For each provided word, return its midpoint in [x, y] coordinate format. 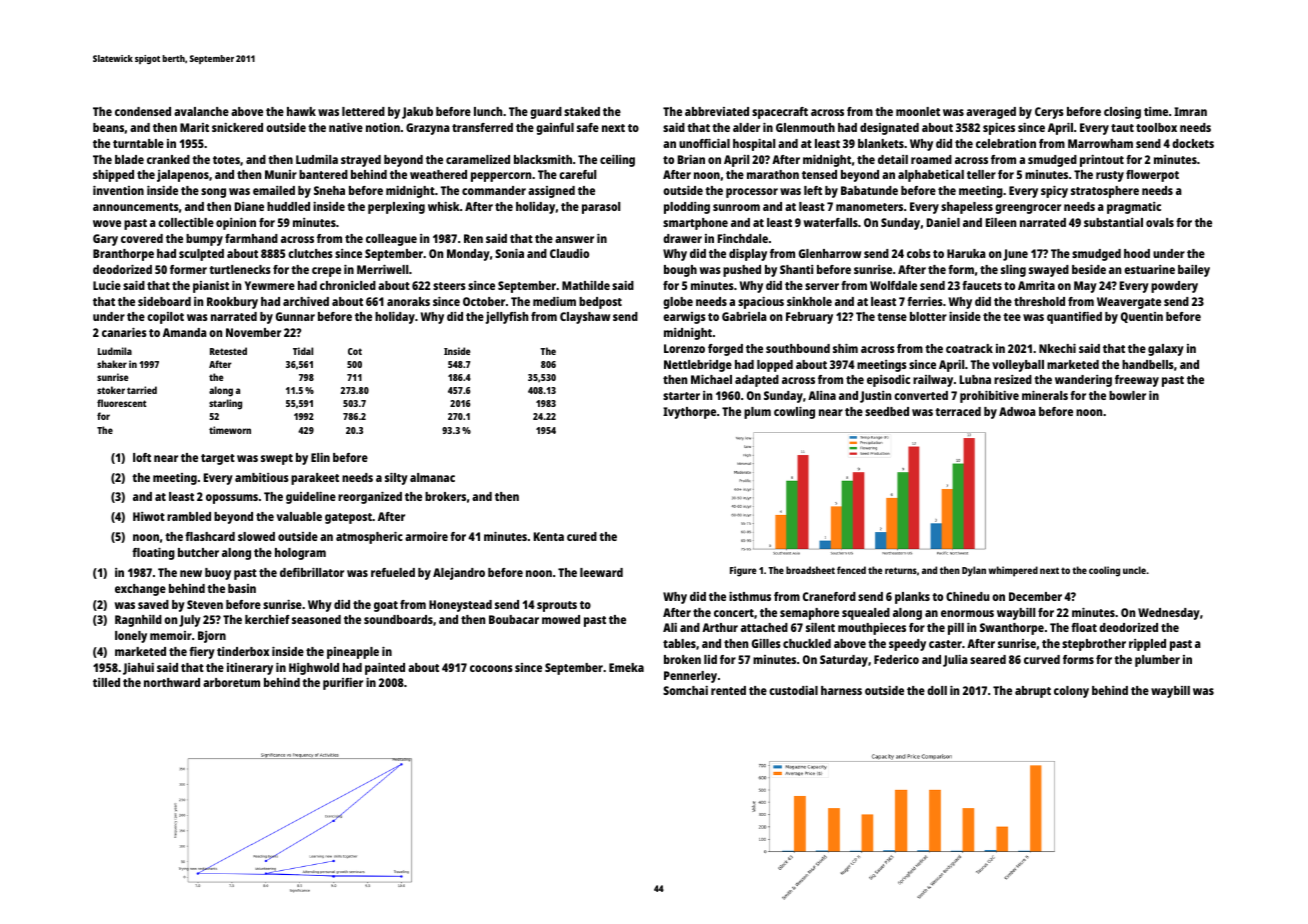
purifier [343, 684]
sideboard [164, 301]
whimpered [1013, 571]
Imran [1190, 111]
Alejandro [459, 574]
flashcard [210, 536]
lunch [488, 111]
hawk [301, 111]
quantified [1074, 318]
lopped [775, 366]
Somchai [685, 690]
